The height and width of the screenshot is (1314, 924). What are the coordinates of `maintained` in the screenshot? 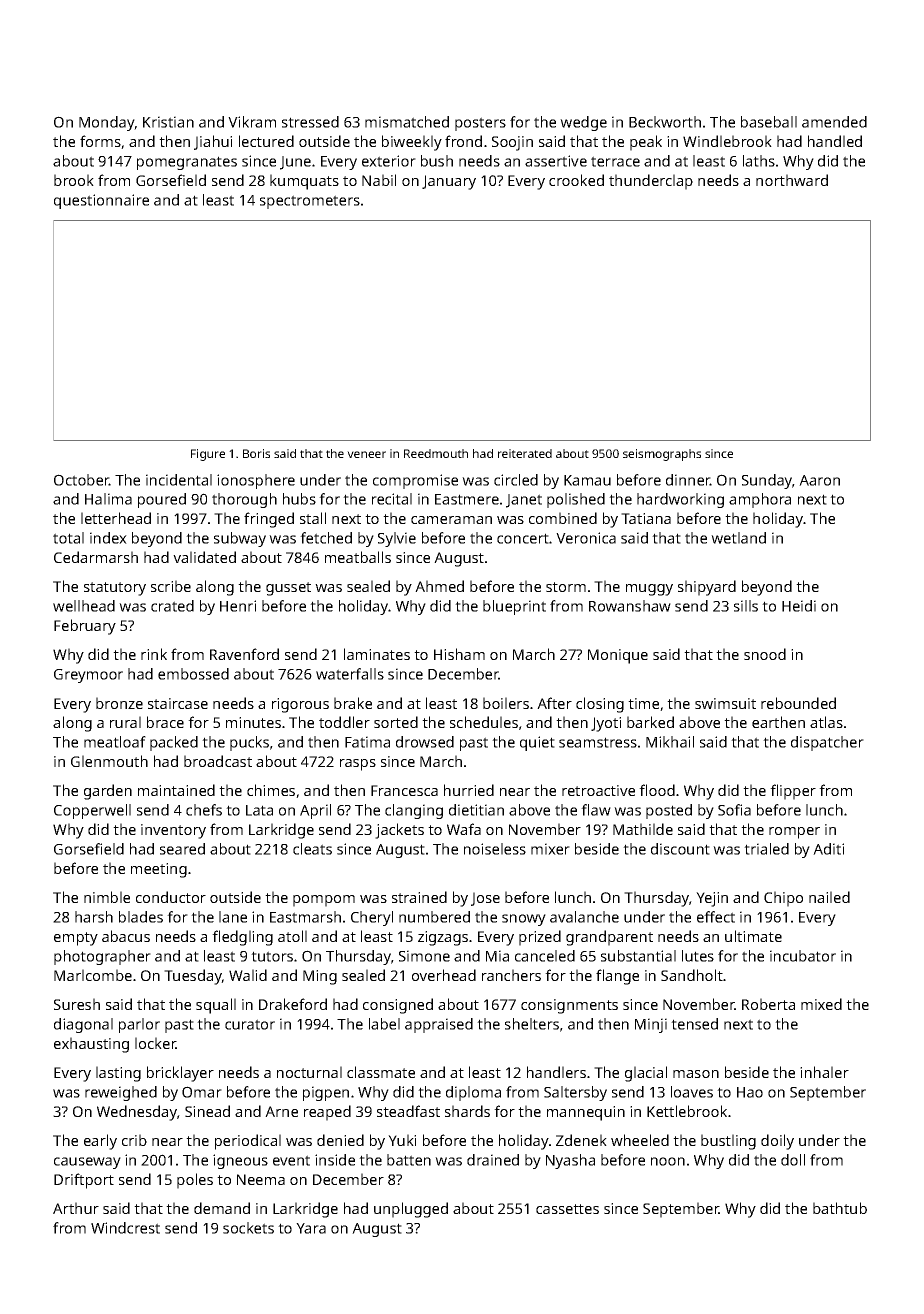 It's located at (176, 790).
